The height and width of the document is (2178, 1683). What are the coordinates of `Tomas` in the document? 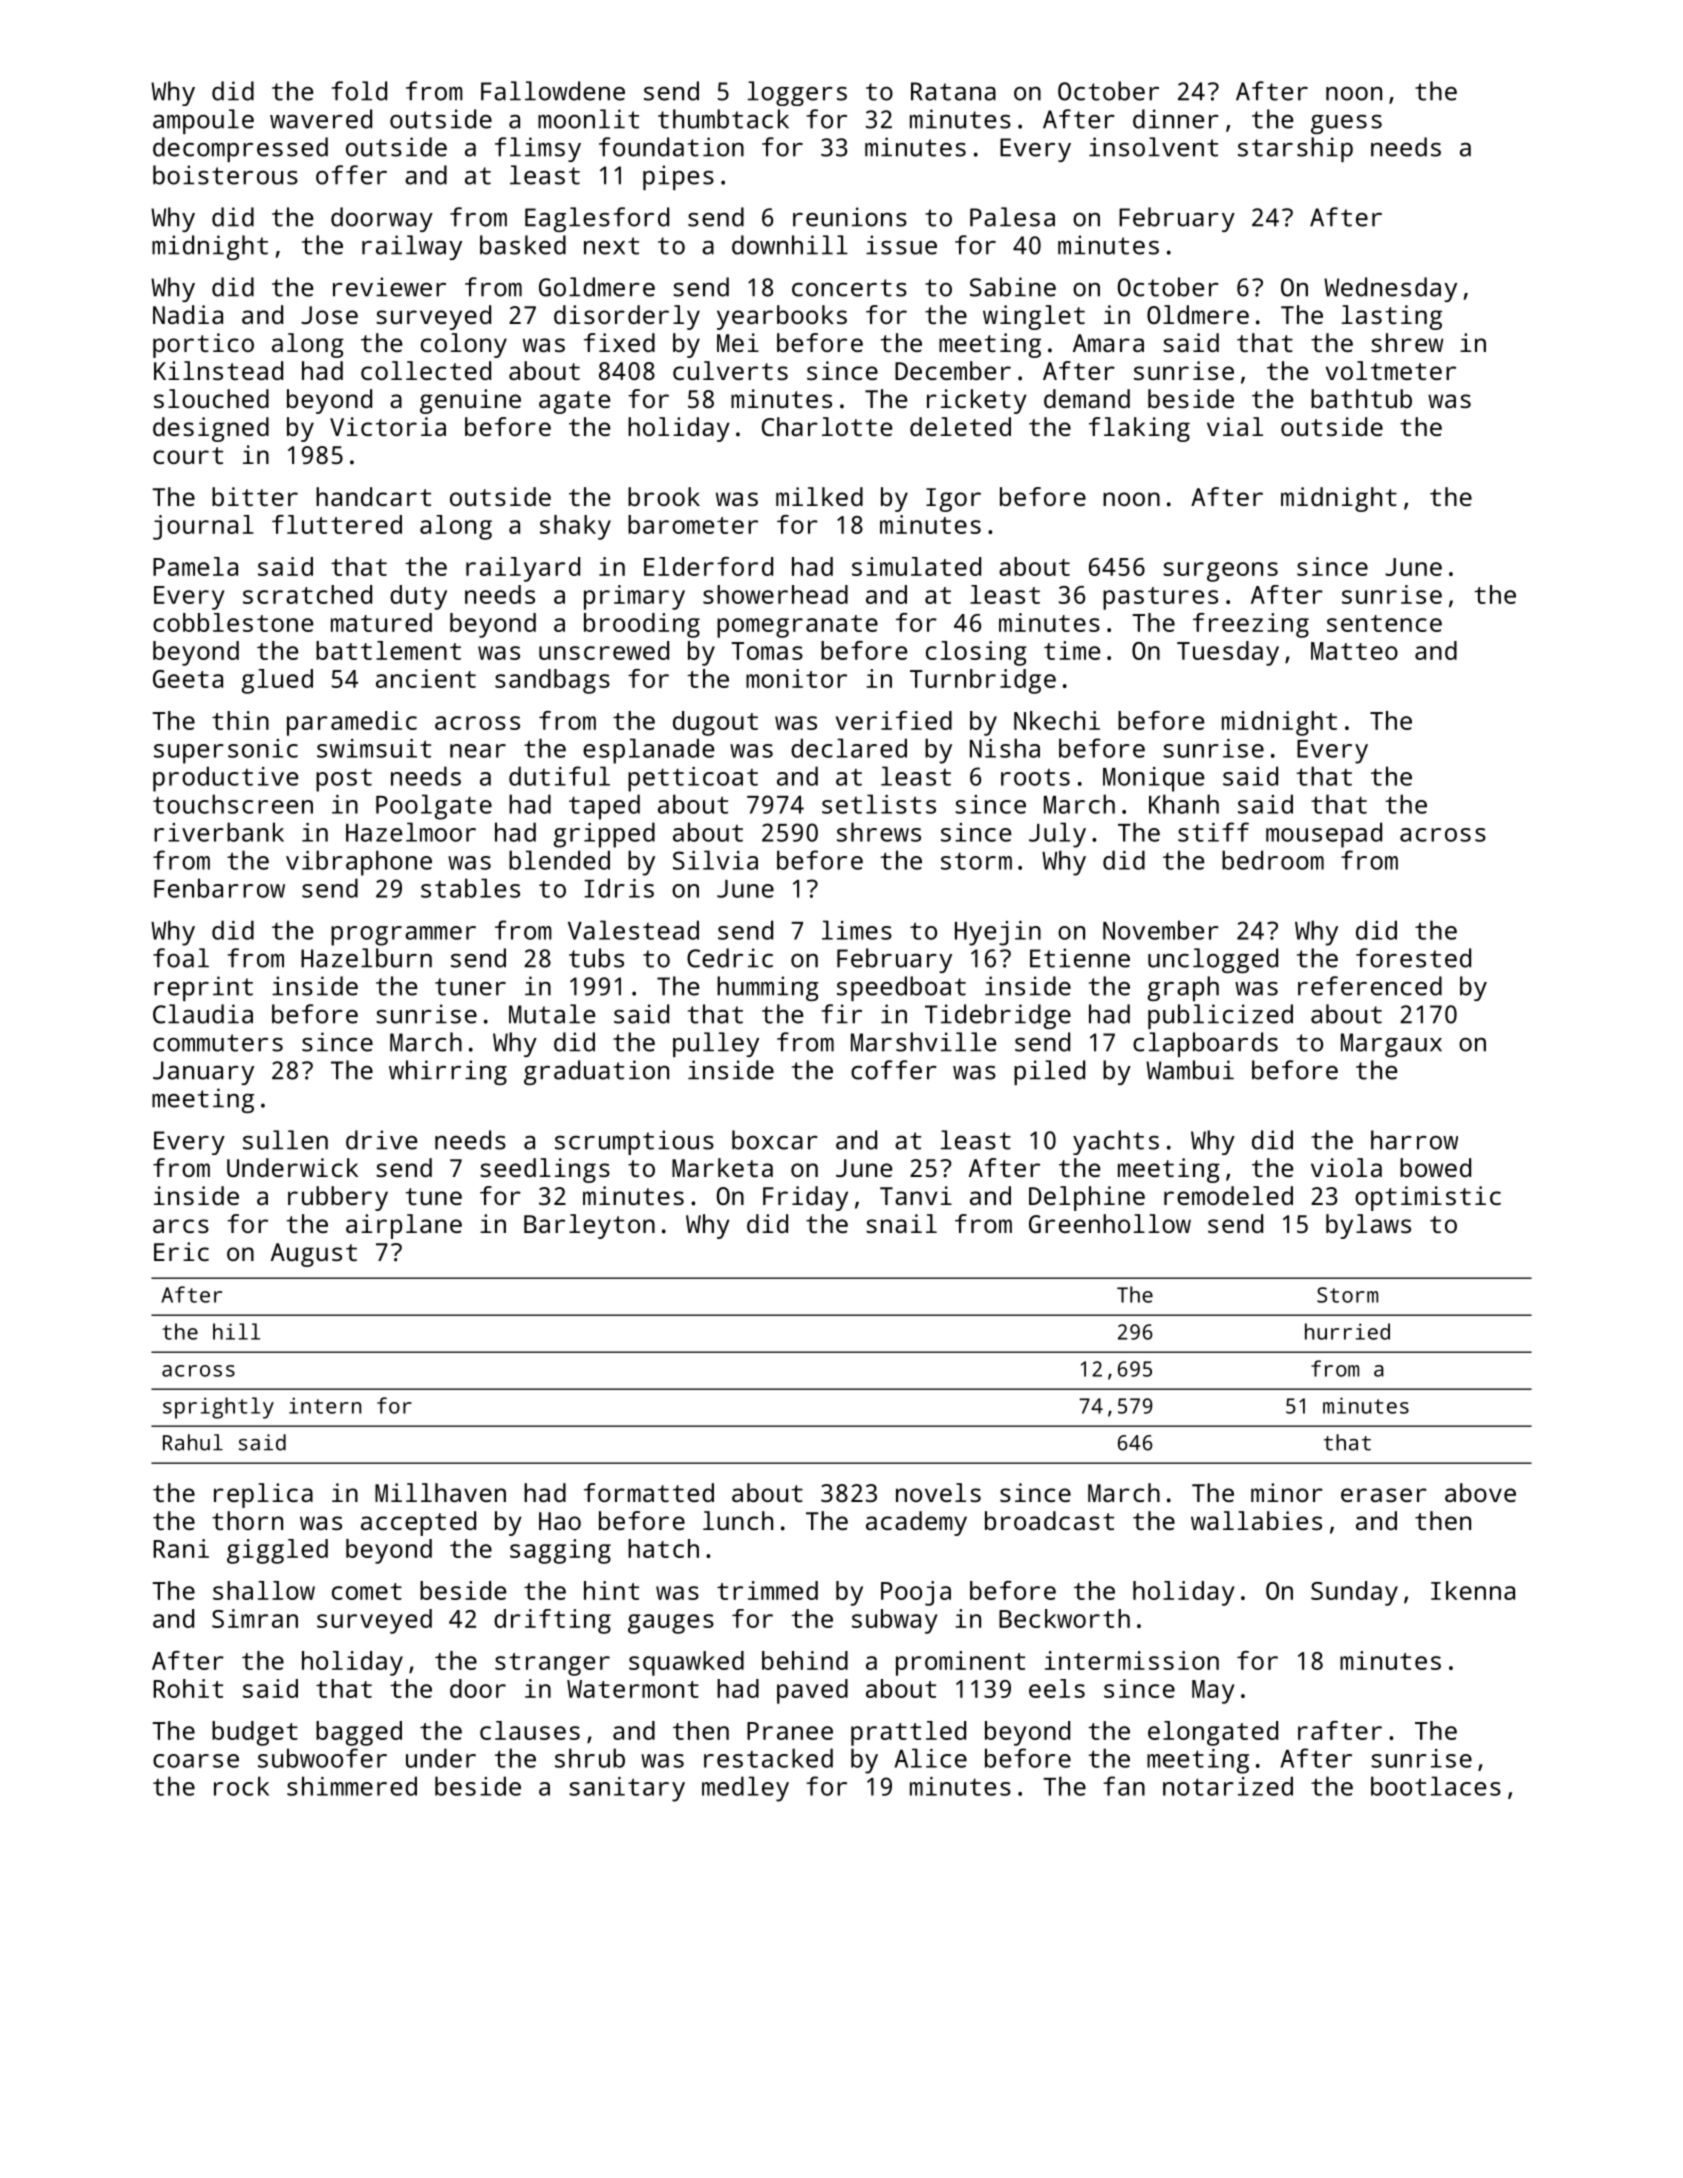 It's located at (767, 651).
